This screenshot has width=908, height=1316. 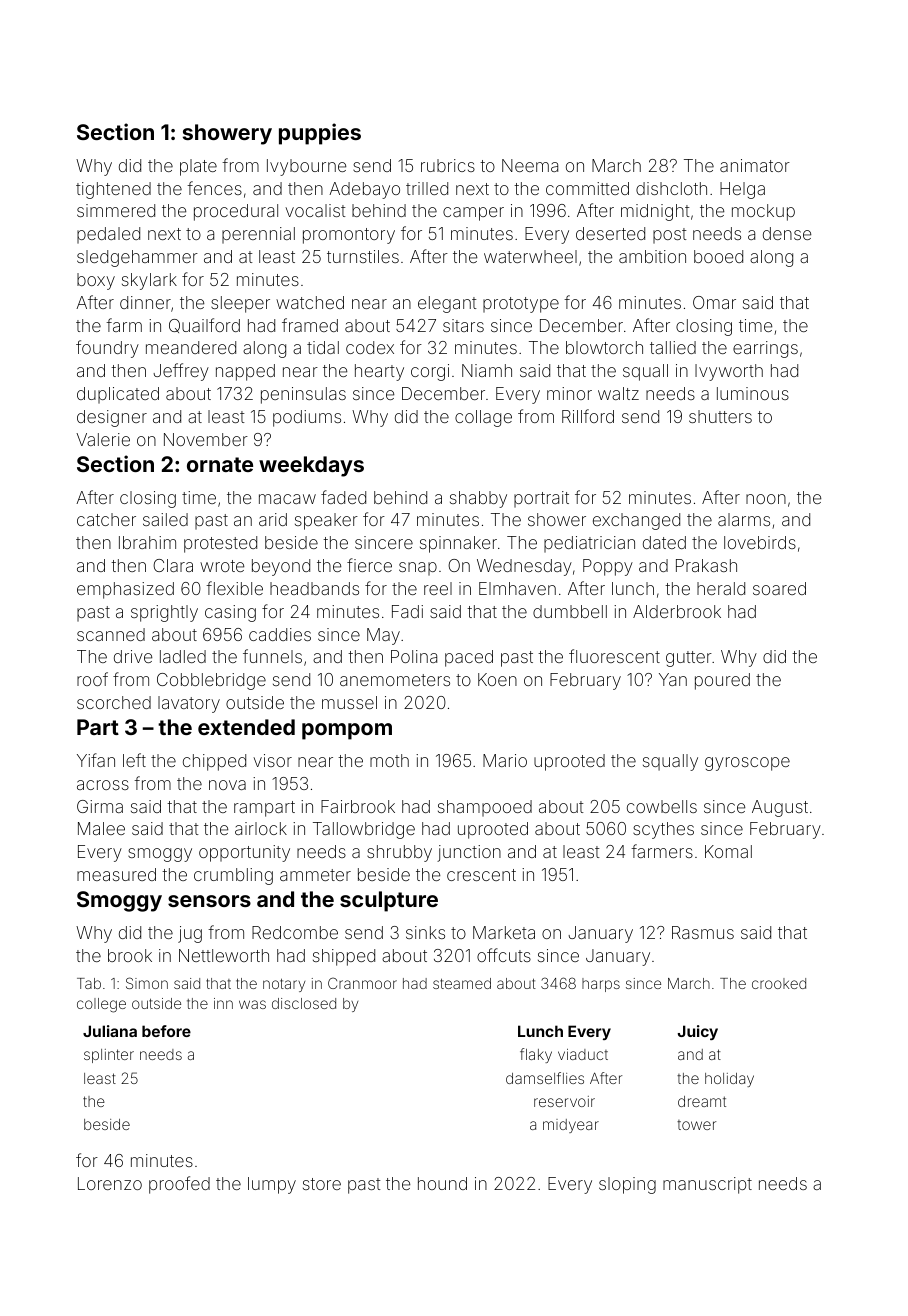 I want to click on elegant, so click(x=447, y=304).
